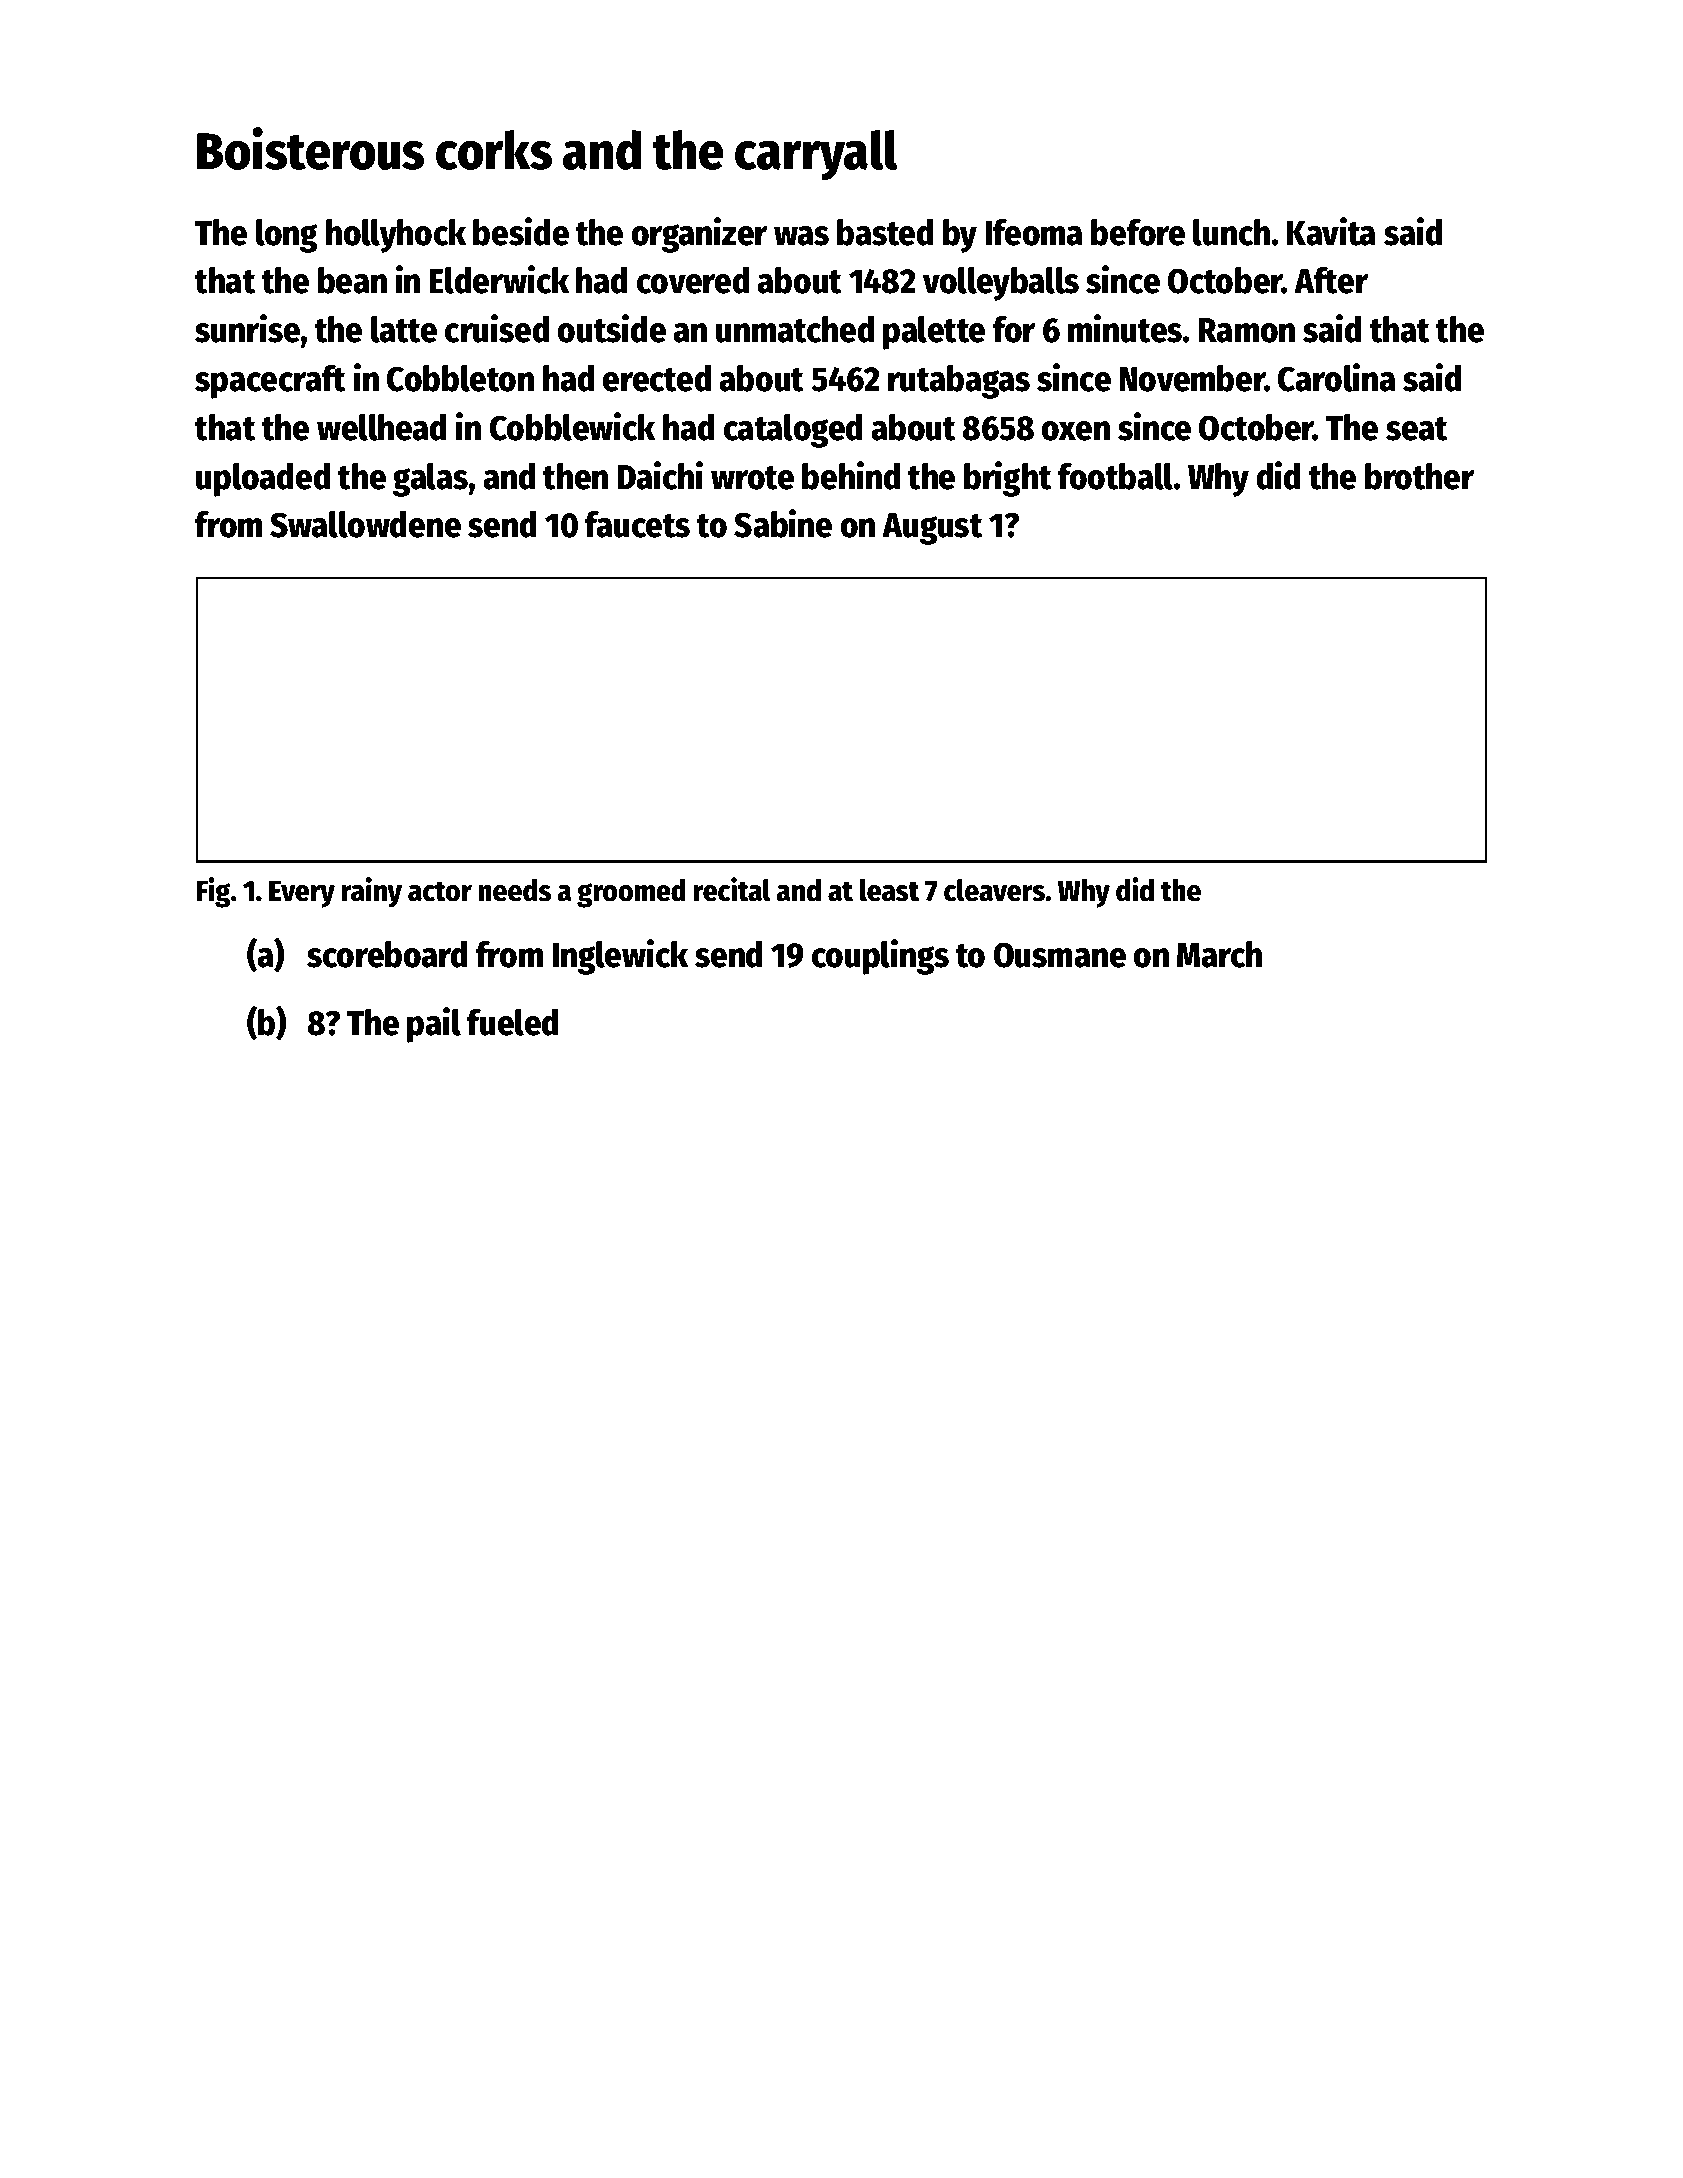  Describe the element at coordinates (1115, 476) in the screenshot. I see `football` at that location.
